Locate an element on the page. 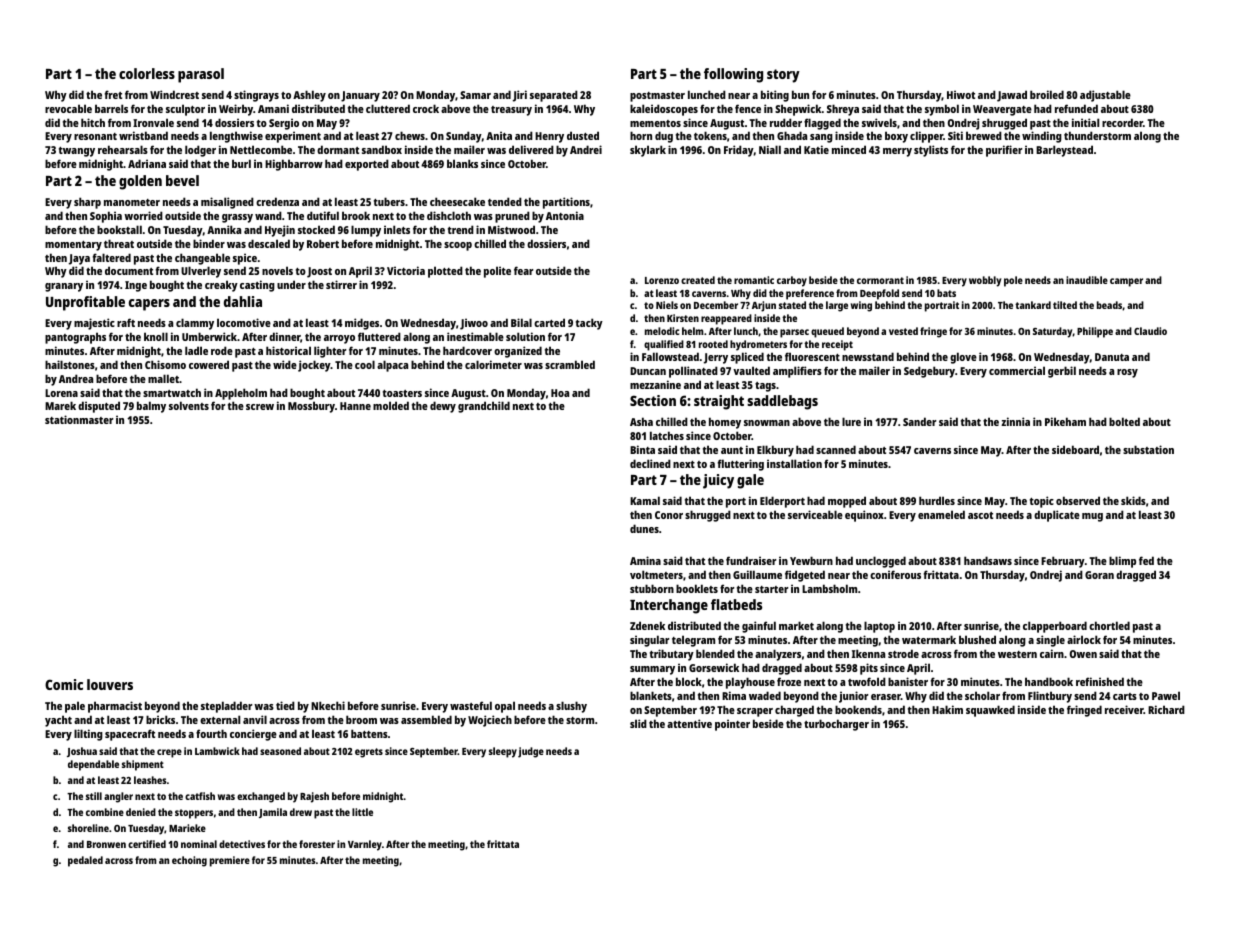 This page has height=952, width=1233. pedaled is located at coordinates (85, 861).
